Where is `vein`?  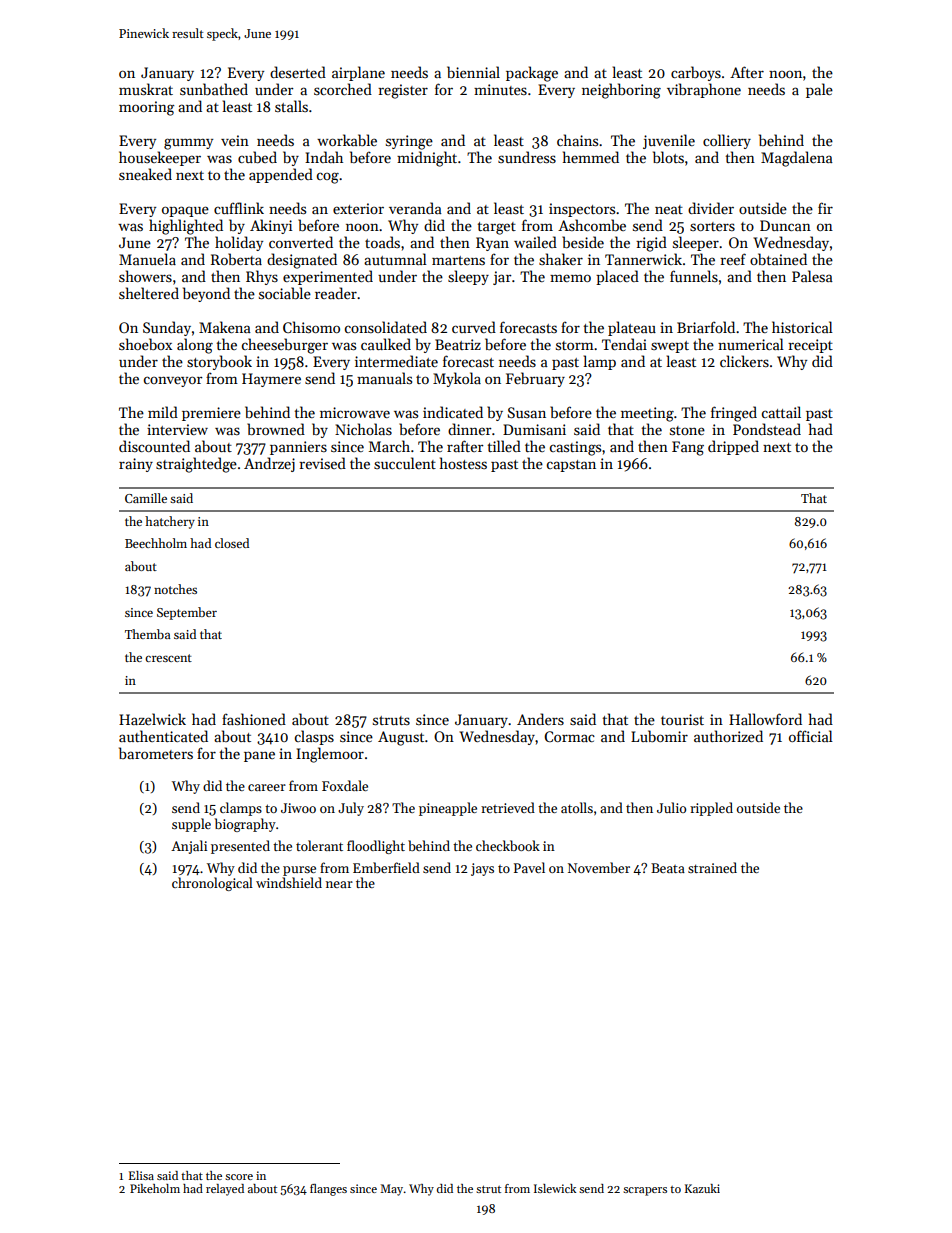
vein is located at coordinates (235, 140).
